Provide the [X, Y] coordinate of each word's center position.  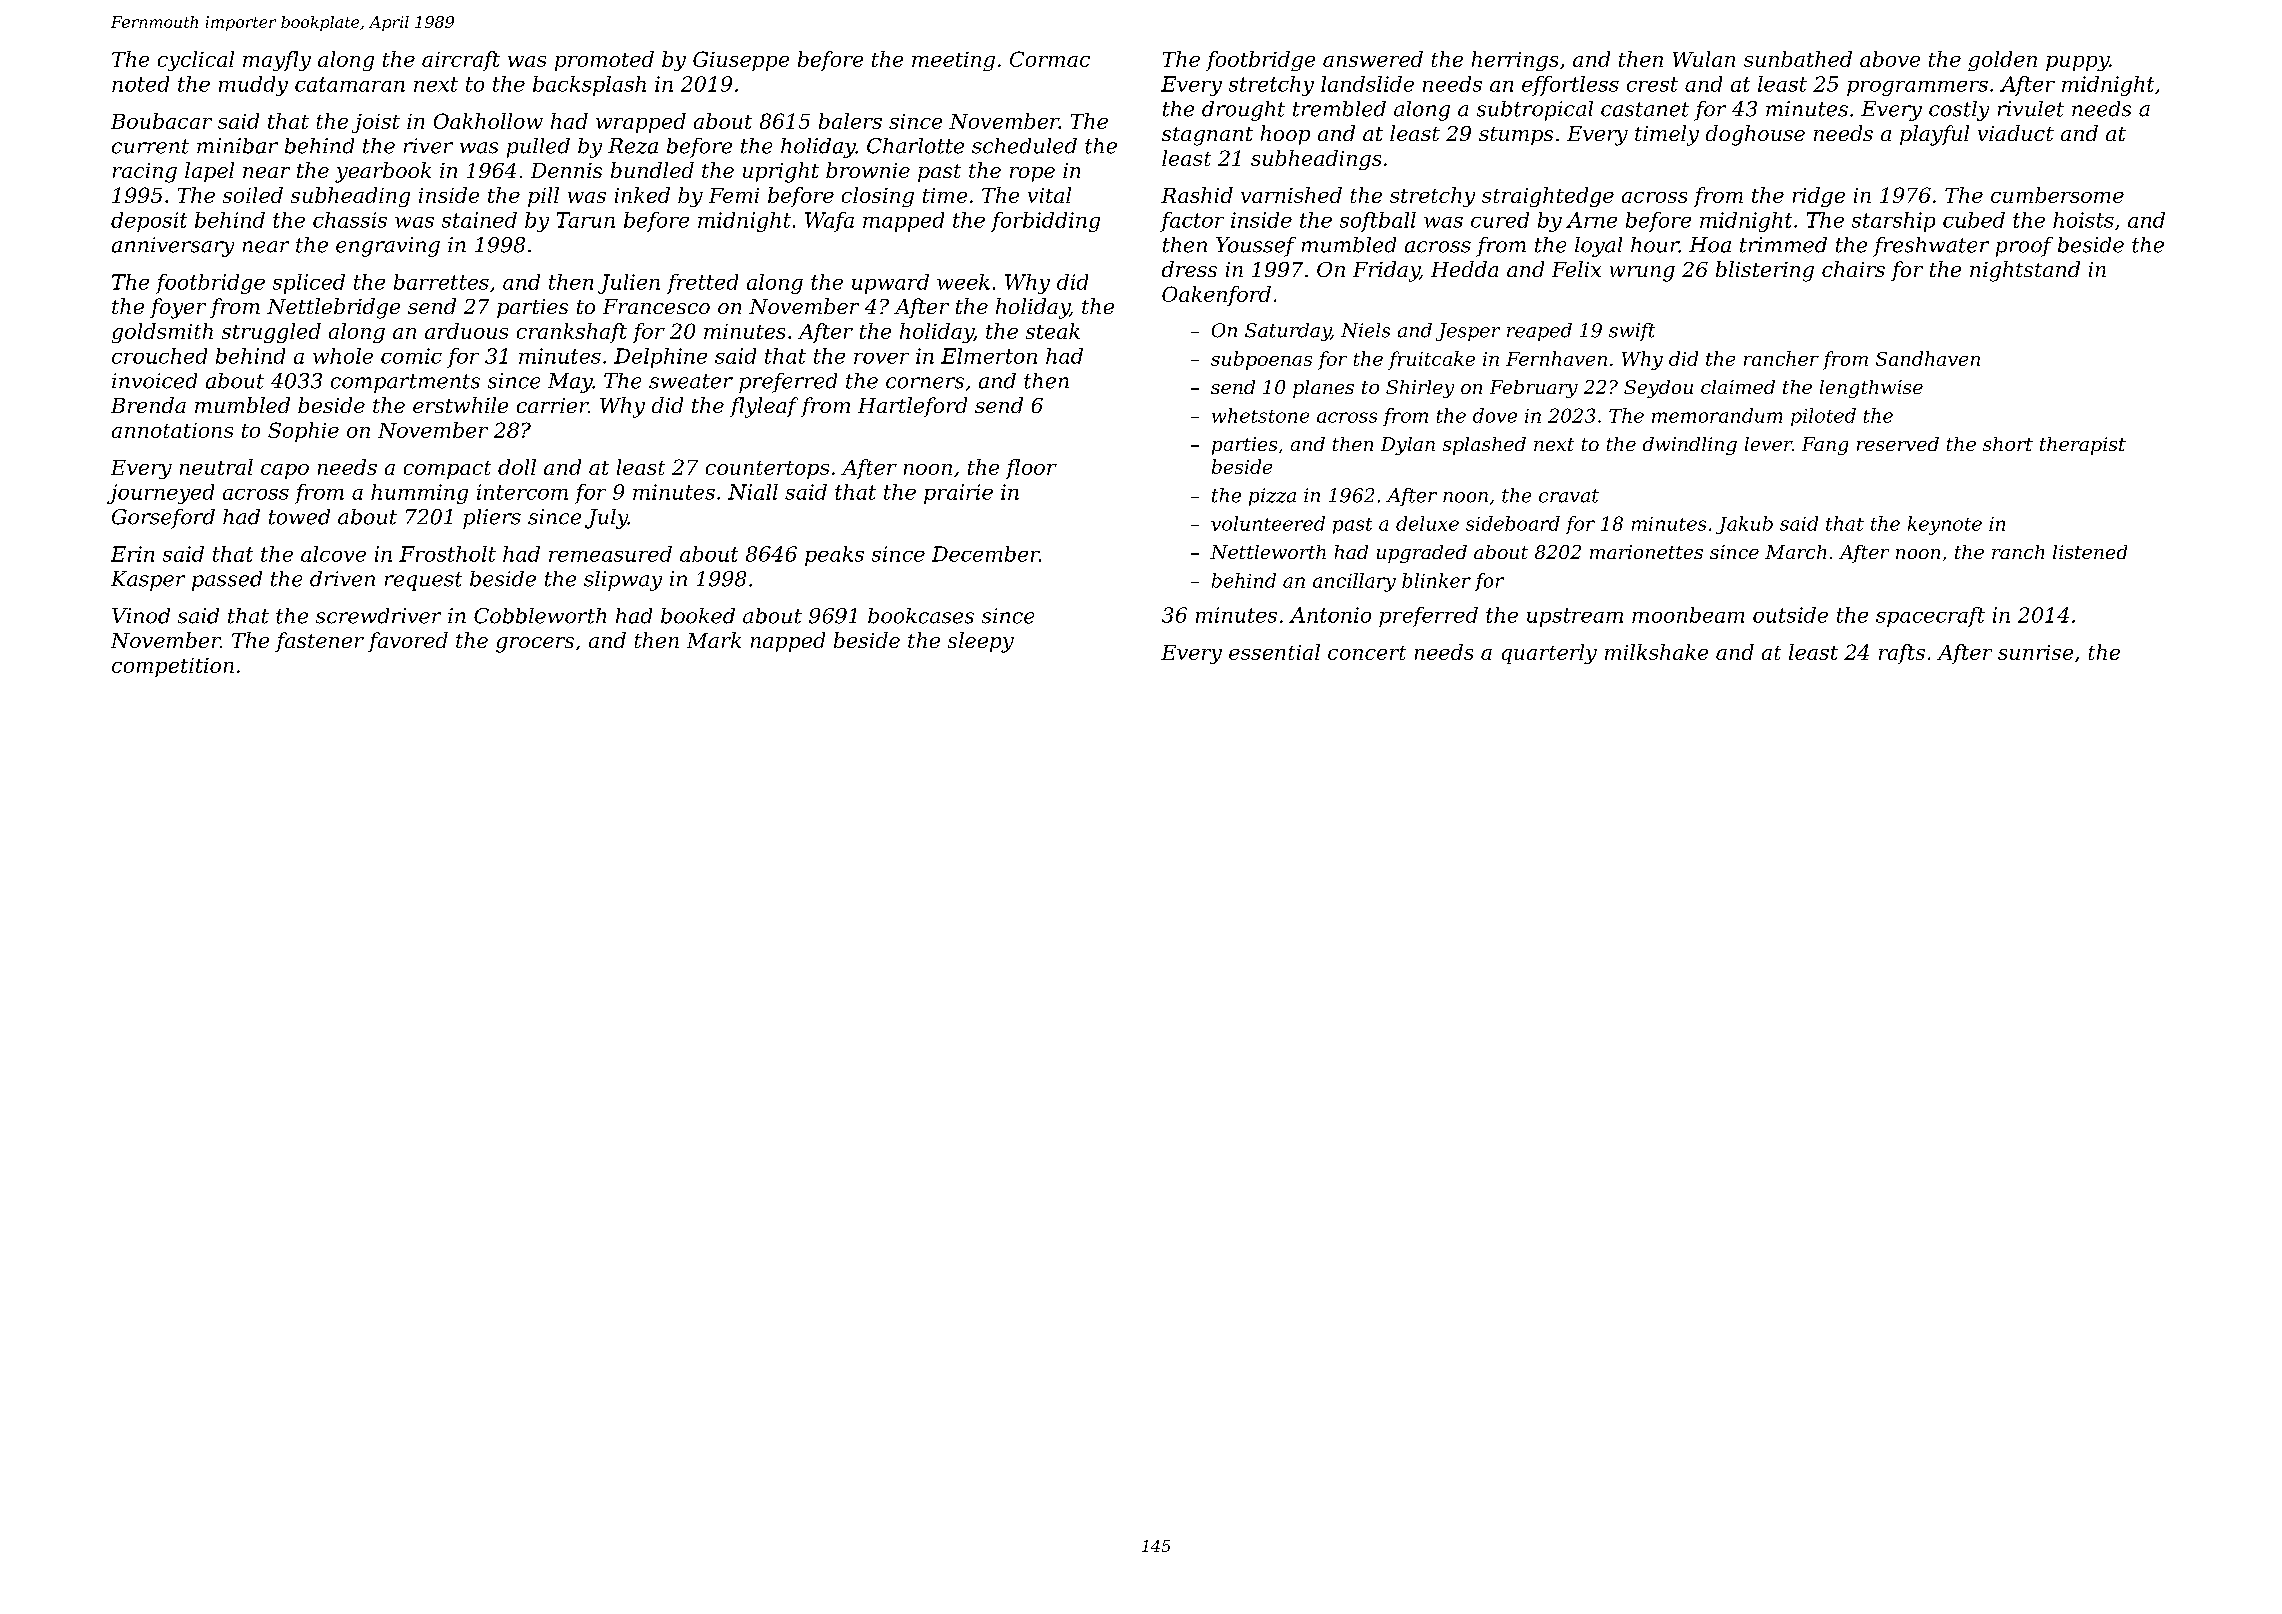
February [1534, 389]
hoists [2083, 220]
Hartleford [912, 407]
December [985, 554]
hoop [1285, 135]
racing [145, 173]
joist [376, 123]
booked [698, 616]
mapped [903, 222]
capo [285, 471]
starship [1893, 222]
